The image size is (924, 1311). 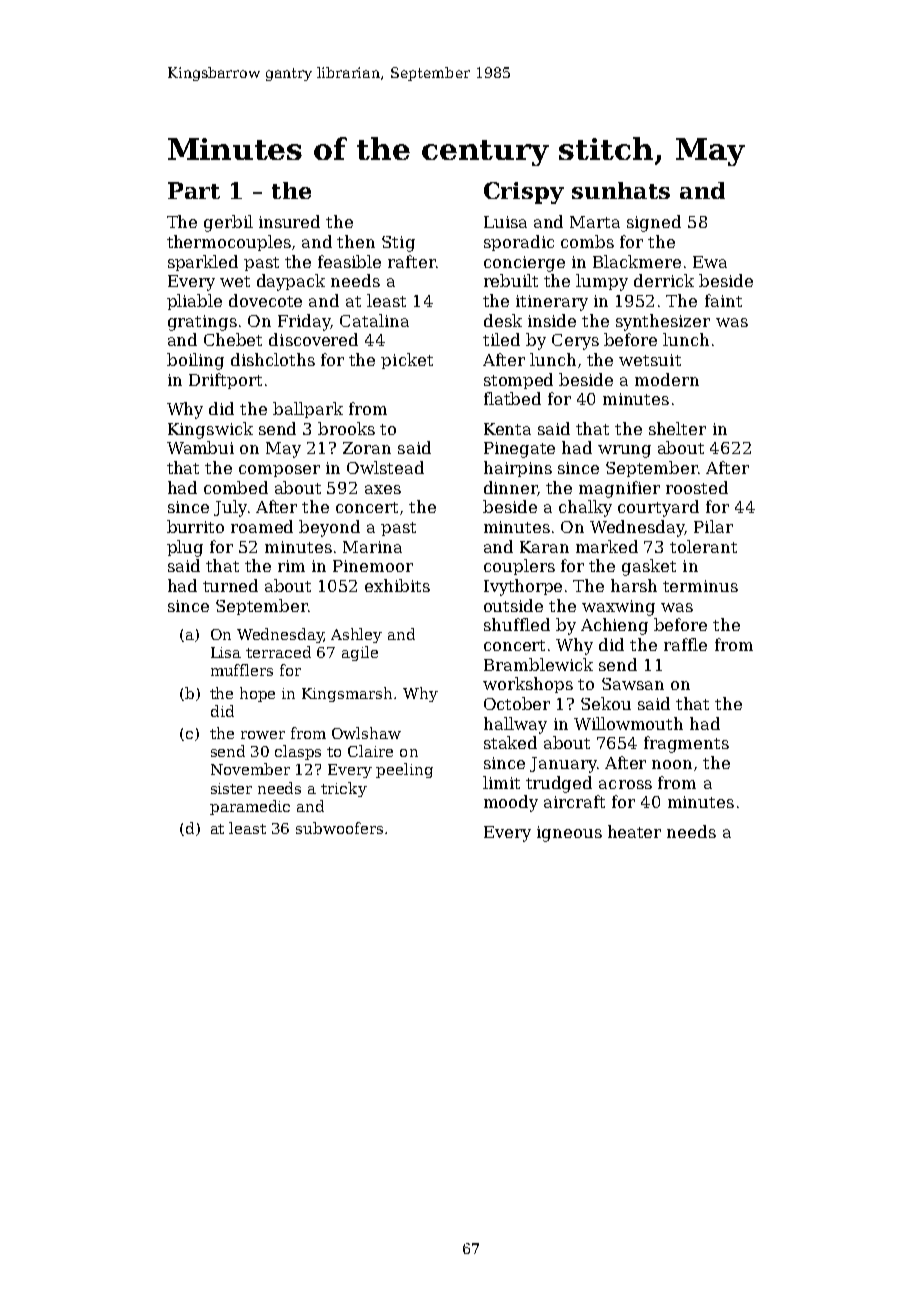 What do you see at coordinates (523, 587) in the page?
I see `Ivythorpe` at bounding box center [523, 587].
